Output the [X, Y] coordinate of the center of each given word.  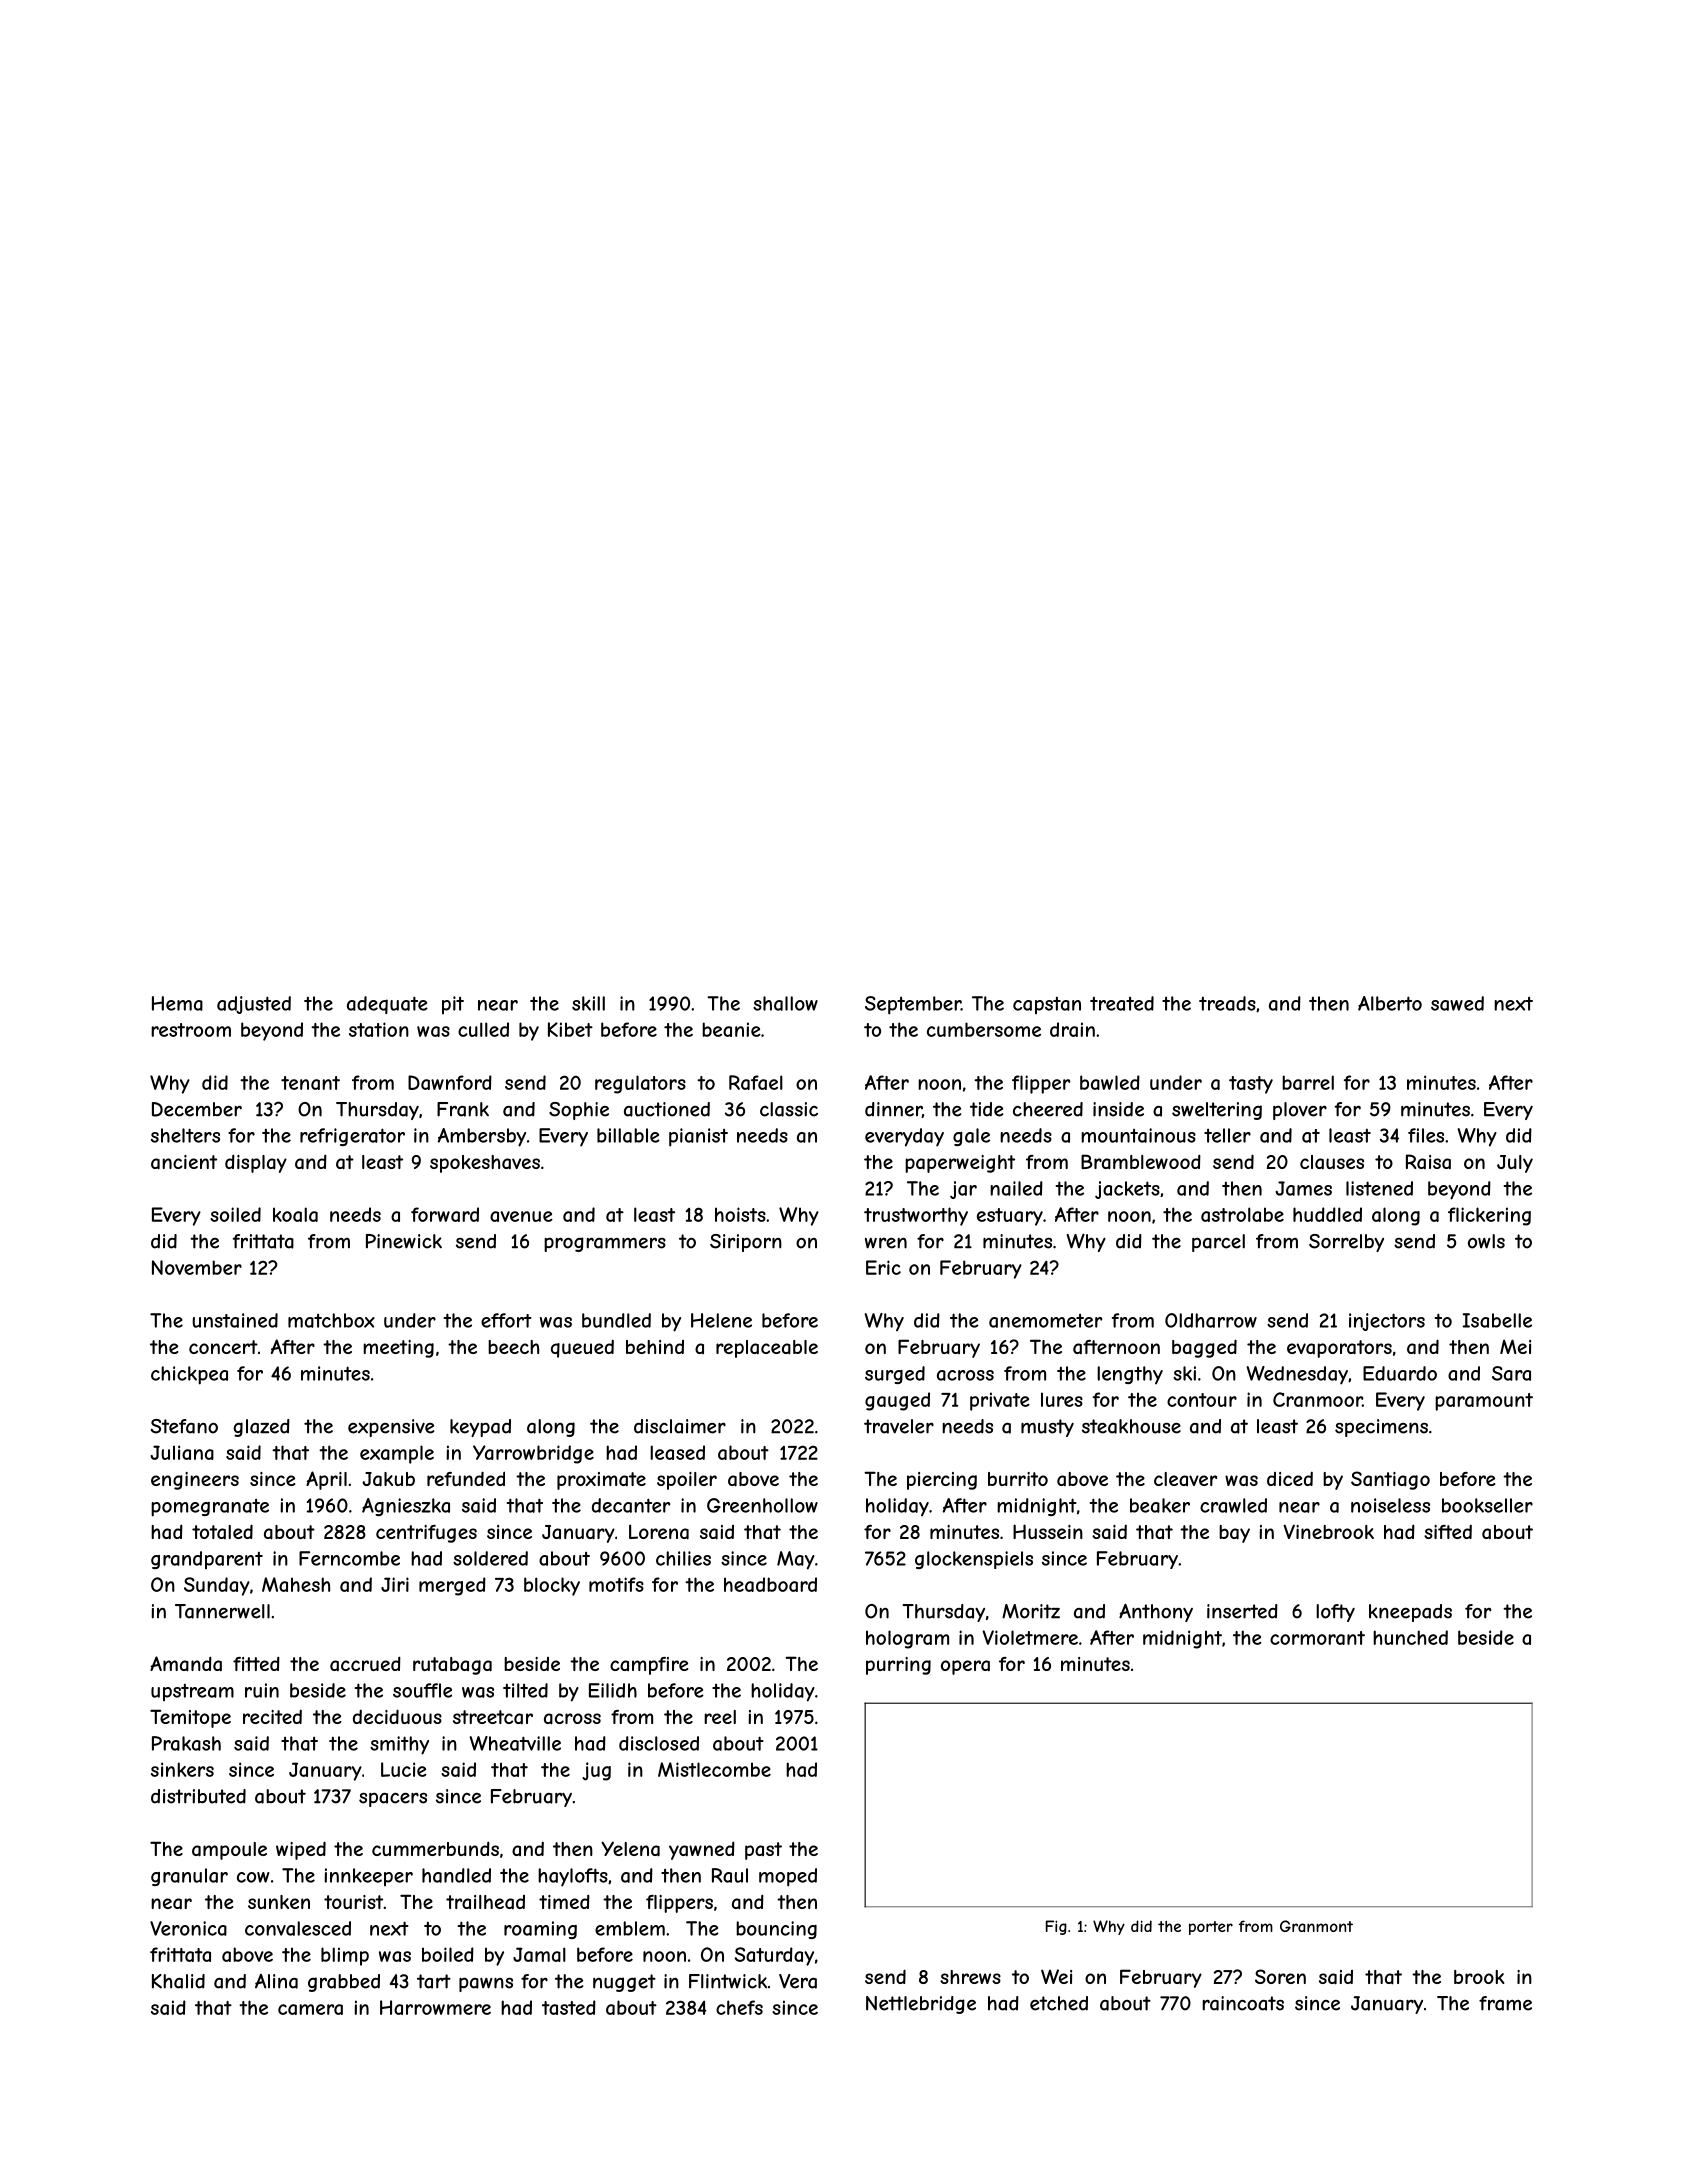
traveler [899, 1426]
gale [971, 1137]
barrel [1308, 1082]
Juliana [182, 1452]
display [256, 1163]
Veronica [188, 1928]
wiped [301, 1850]
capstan [1047, 1005]
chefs [739, 2007]
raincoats [1243, 2003]
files [1426, 1135]
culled [483, 1029]
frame [1505, 2003]
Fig [1056, 1927]
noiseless [1390, 1505]
